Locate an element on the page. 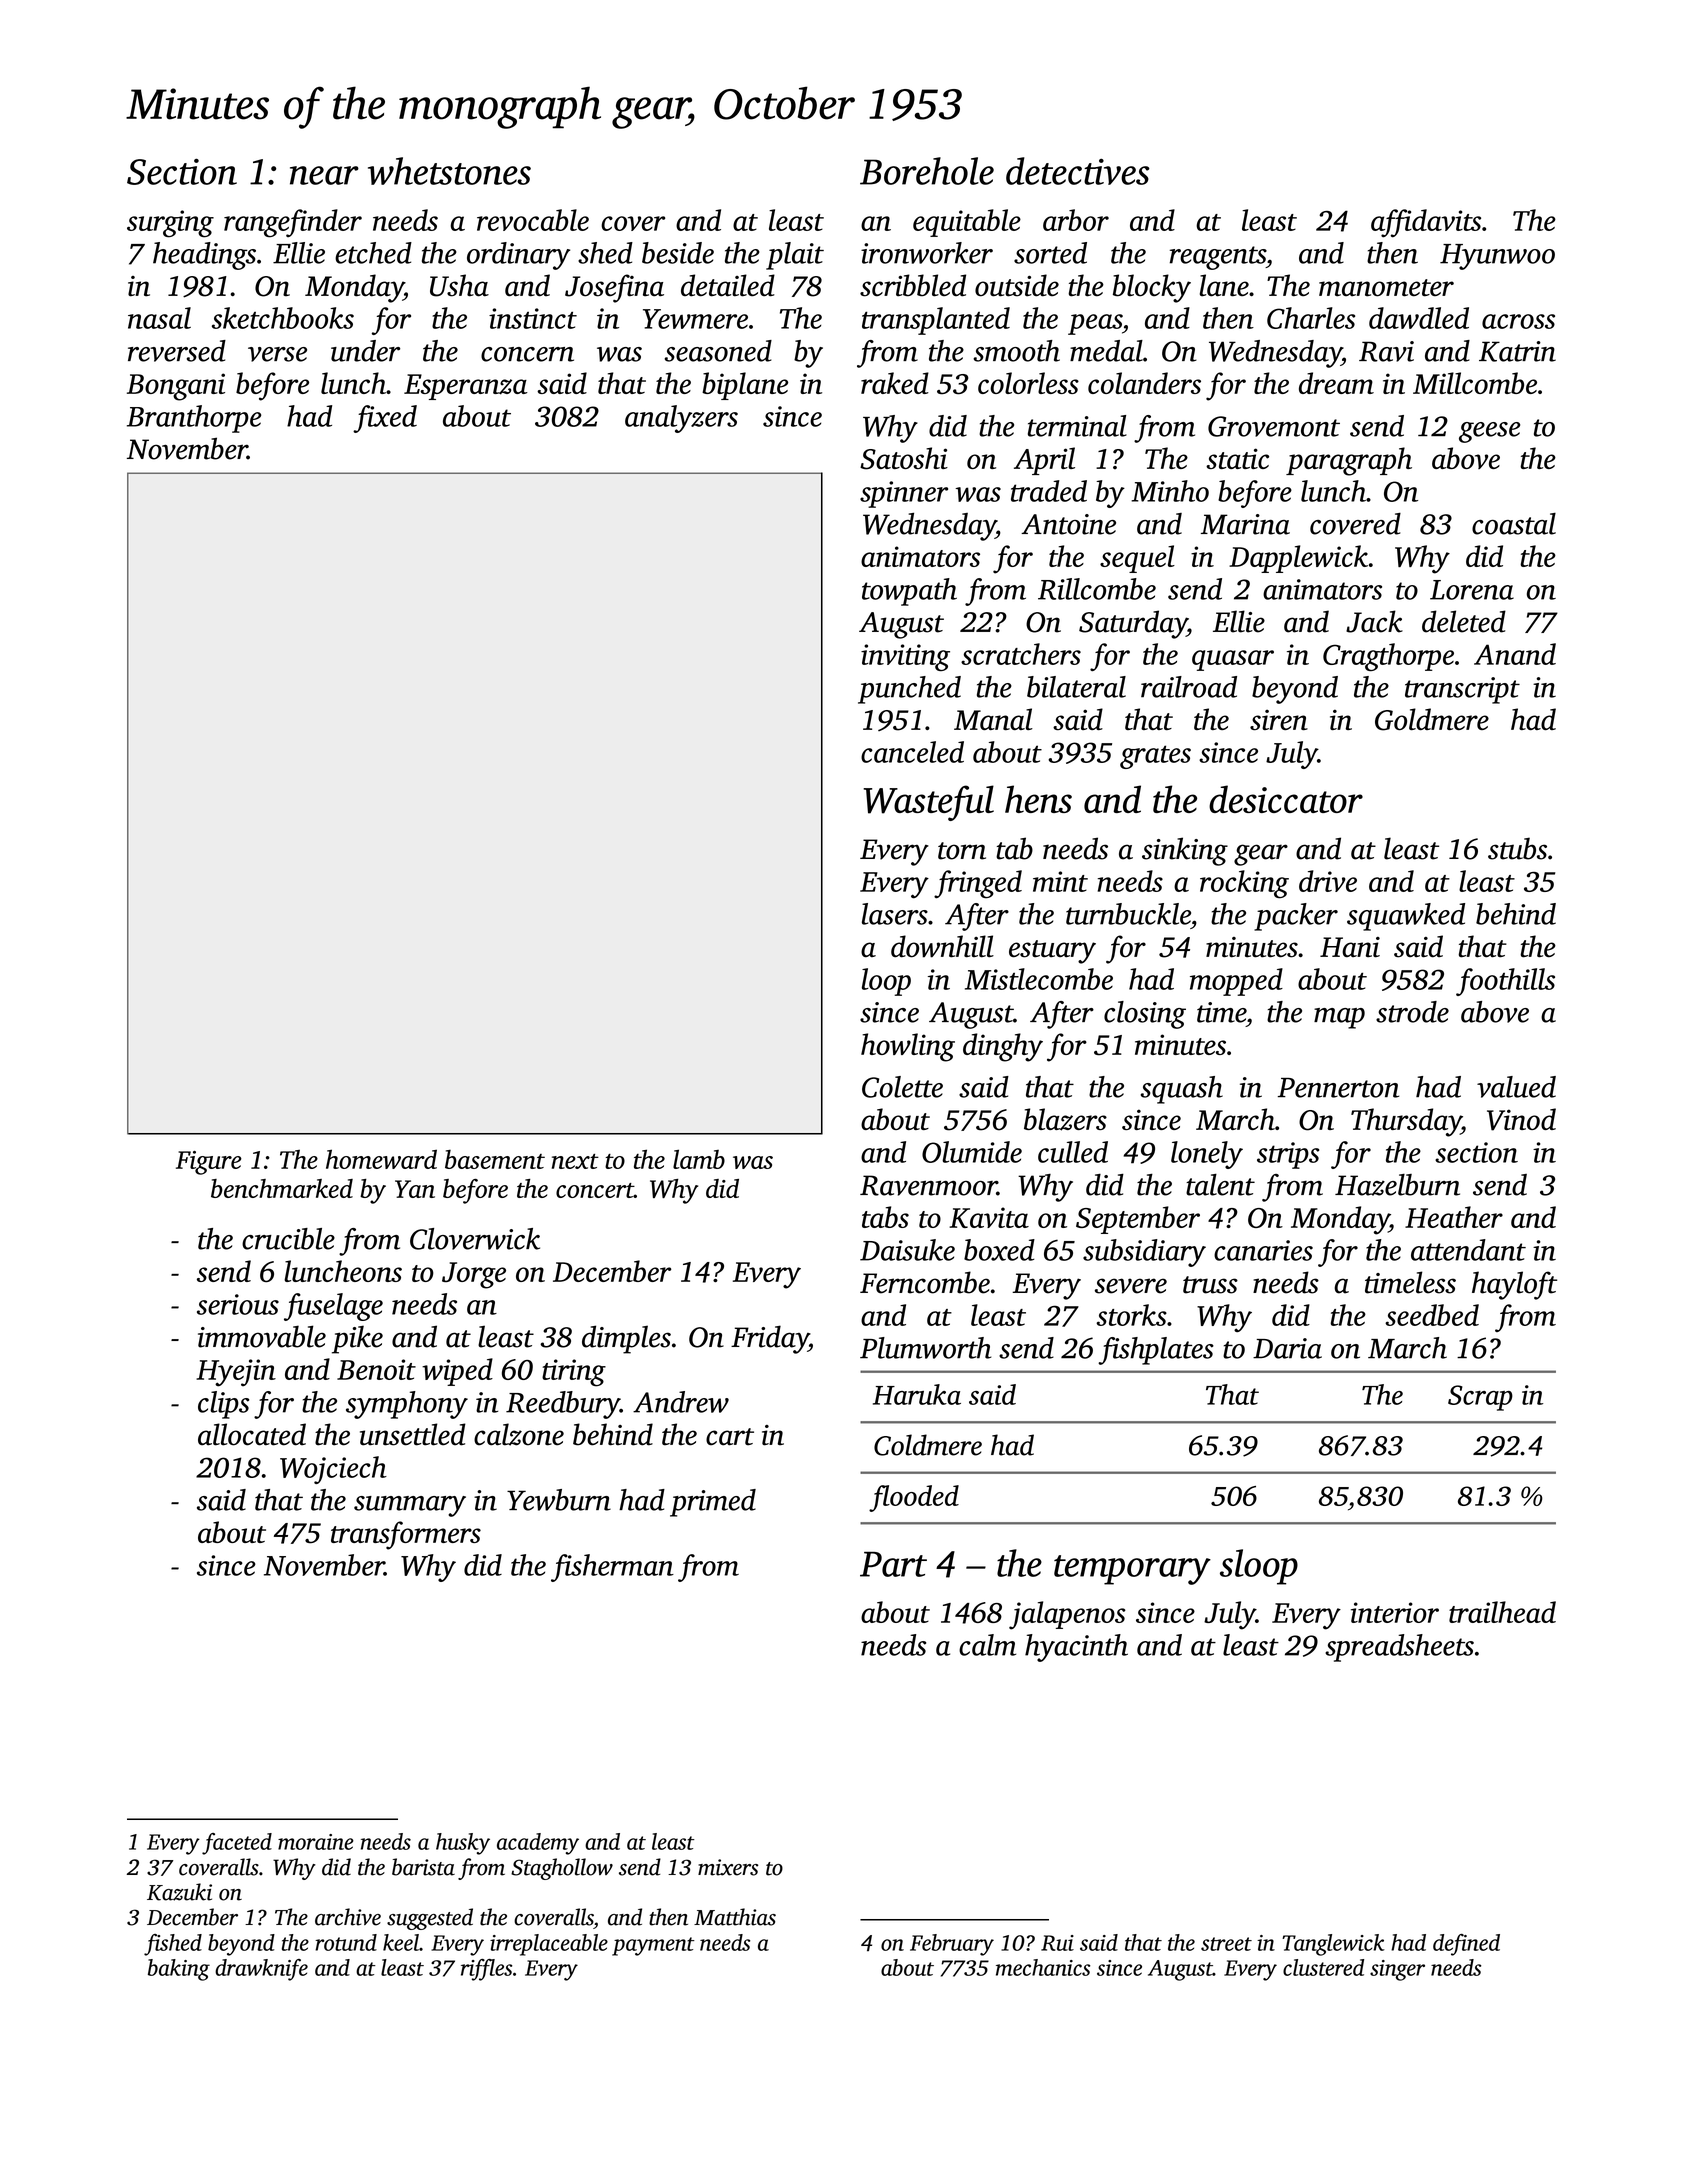 This document has height=2178, width=1683. manometer is located at coordinates (1386, 288).
